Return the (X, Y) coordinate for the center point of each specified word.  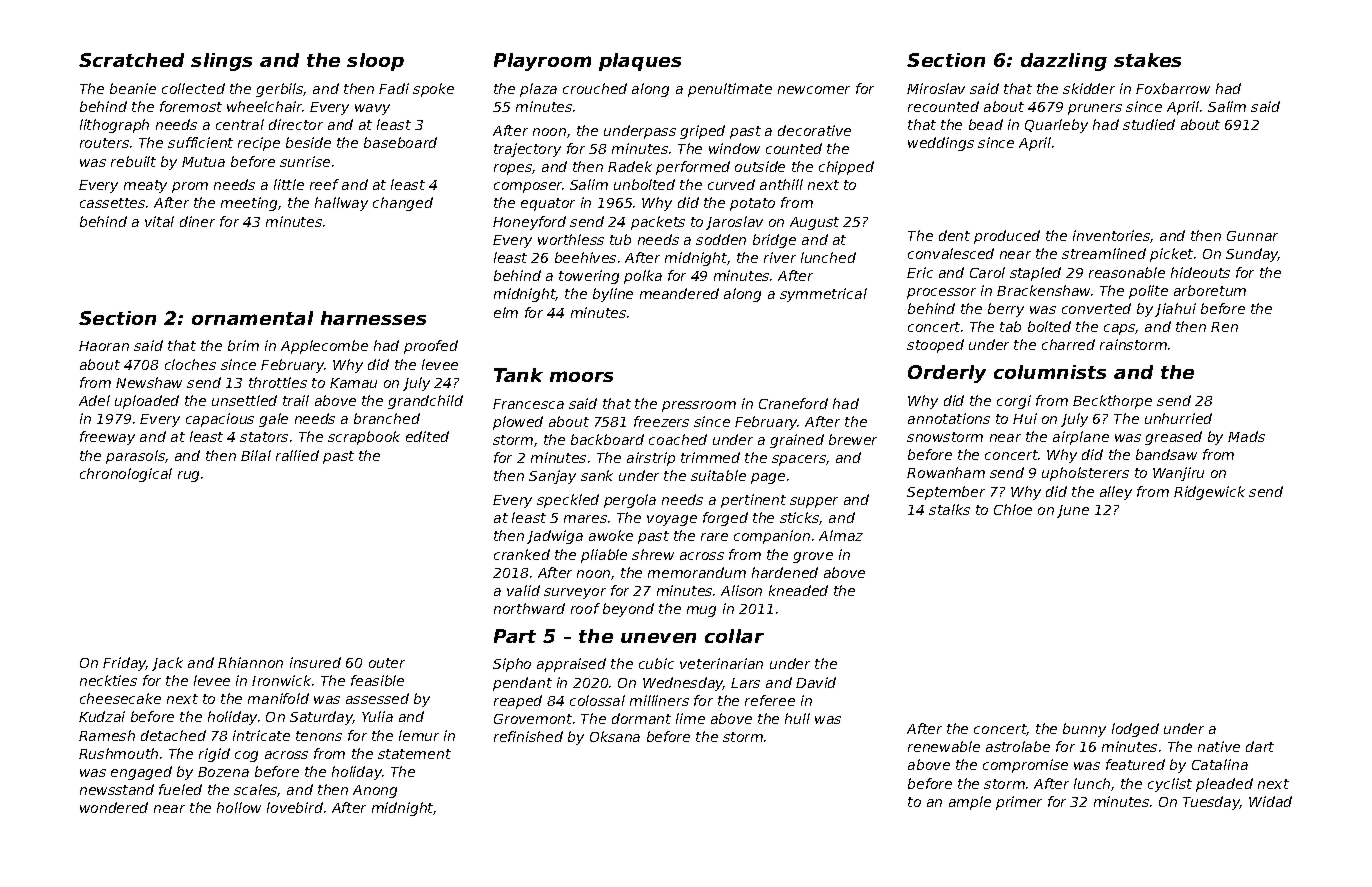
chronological (126, 475)
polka (643, 277)
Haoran (104, 346)
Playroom (542, 62)
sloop (375, 62)
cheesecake (120, 698)
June (1073, 511)
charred (1068, 344)
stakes (1147, 60)
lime (690, 718)
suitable (718, 475)
